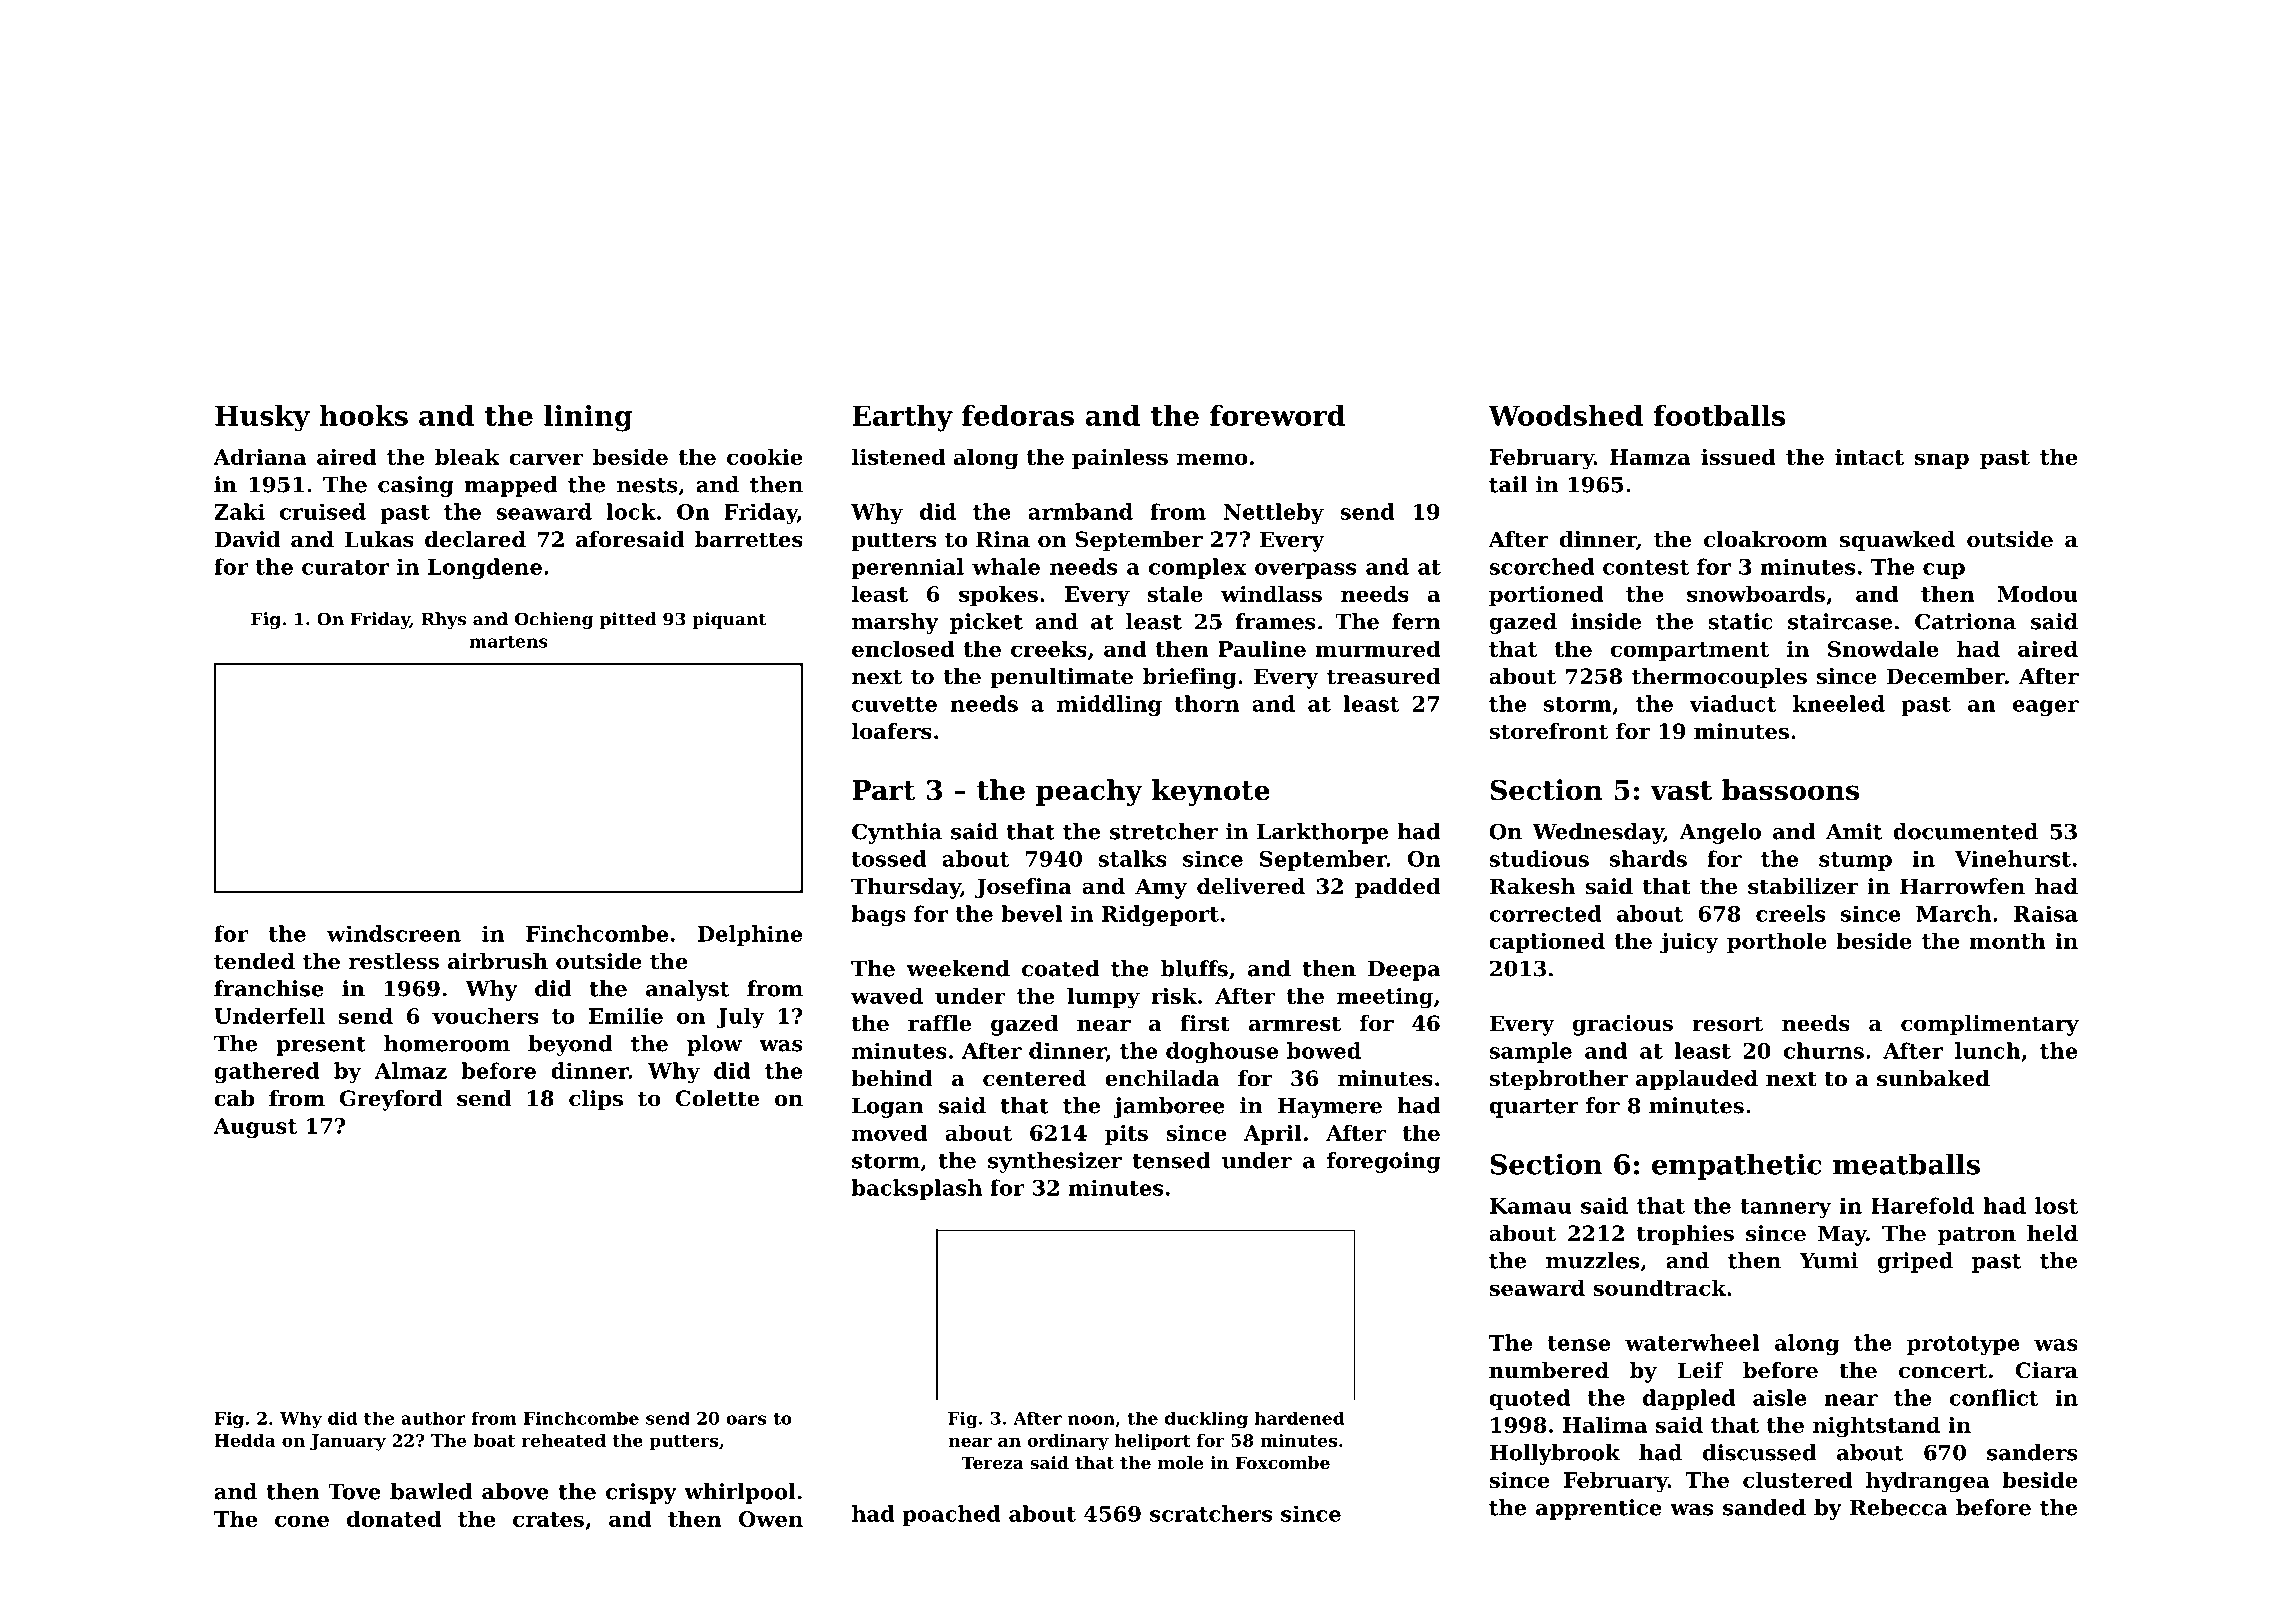 This page has width=2292, height=1620. What do you see at coordinates (1383, 1162) in the page?
I see `foregoing` at bounding box center [1383, 1162].
